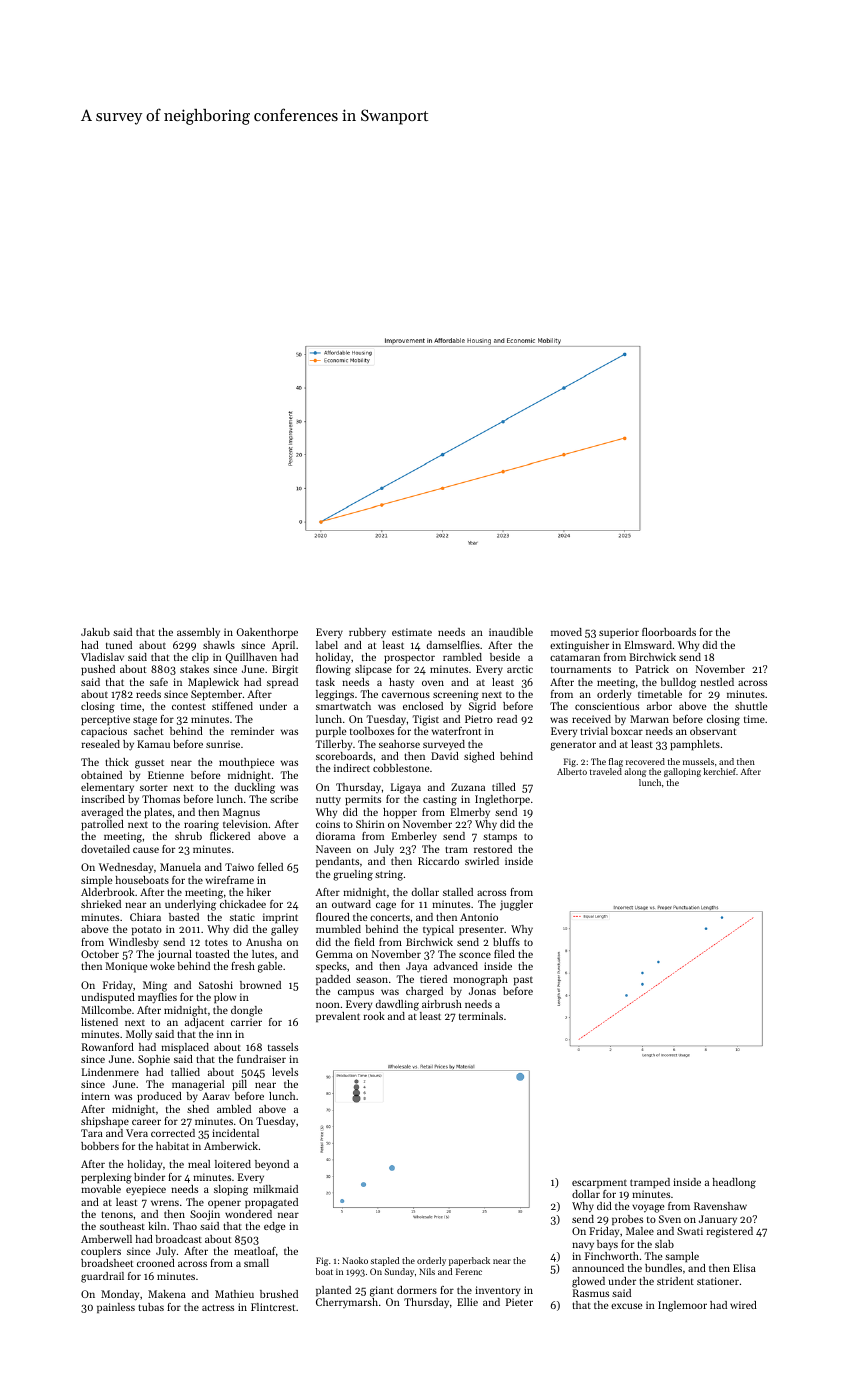  I want to click on season, so click(372, 980).
